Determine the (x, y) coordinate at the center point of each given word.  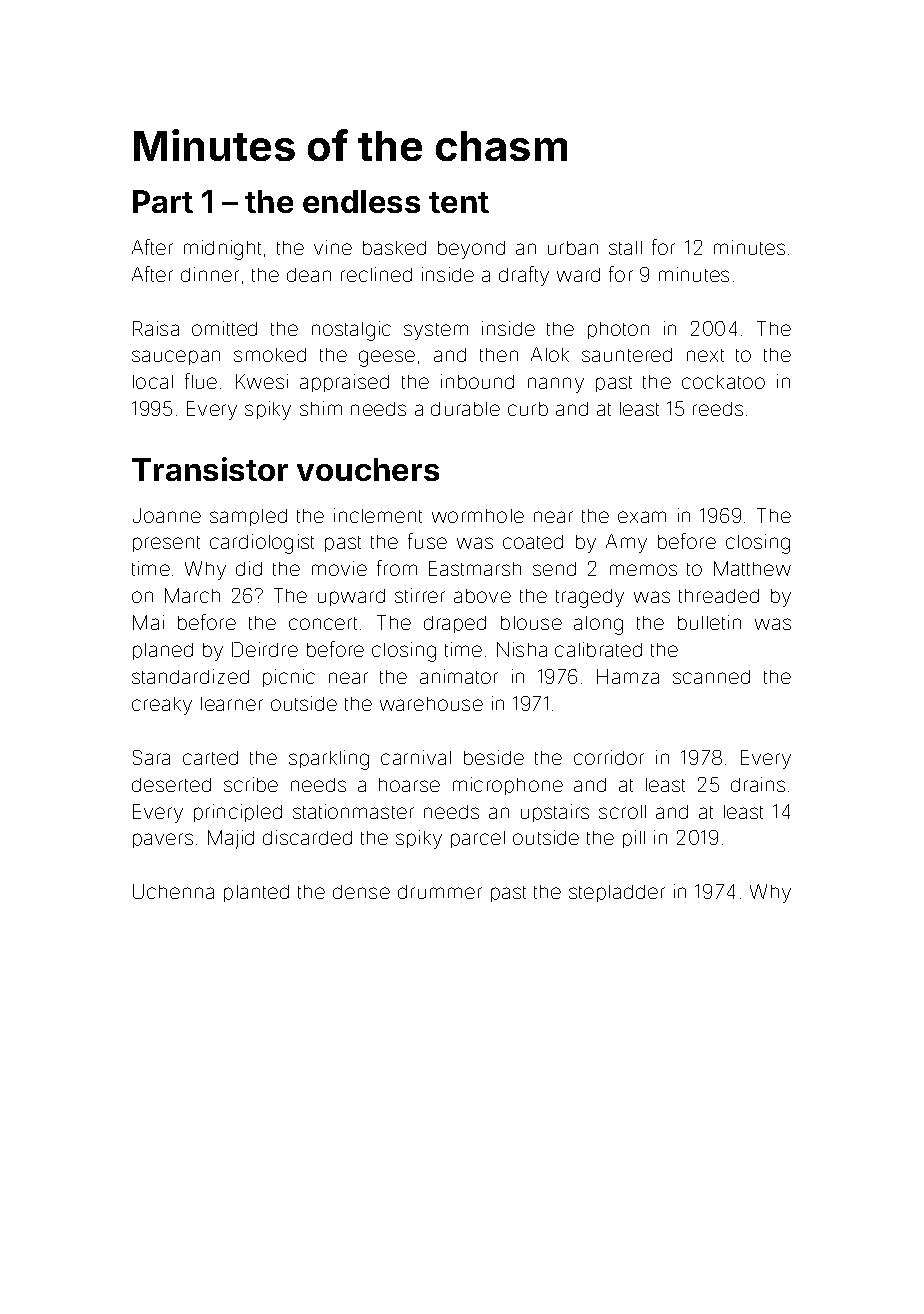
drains (758, 784)
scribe (251, 784)
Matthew (752, 568)
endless (361, 201)
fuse (427, 541)
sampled (248, 517)
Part (163, 201)
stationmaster (353, 811)
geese (387, 358)
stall (625, 248)
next (705, 355)
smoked (270, 355)
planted (256, 893)
